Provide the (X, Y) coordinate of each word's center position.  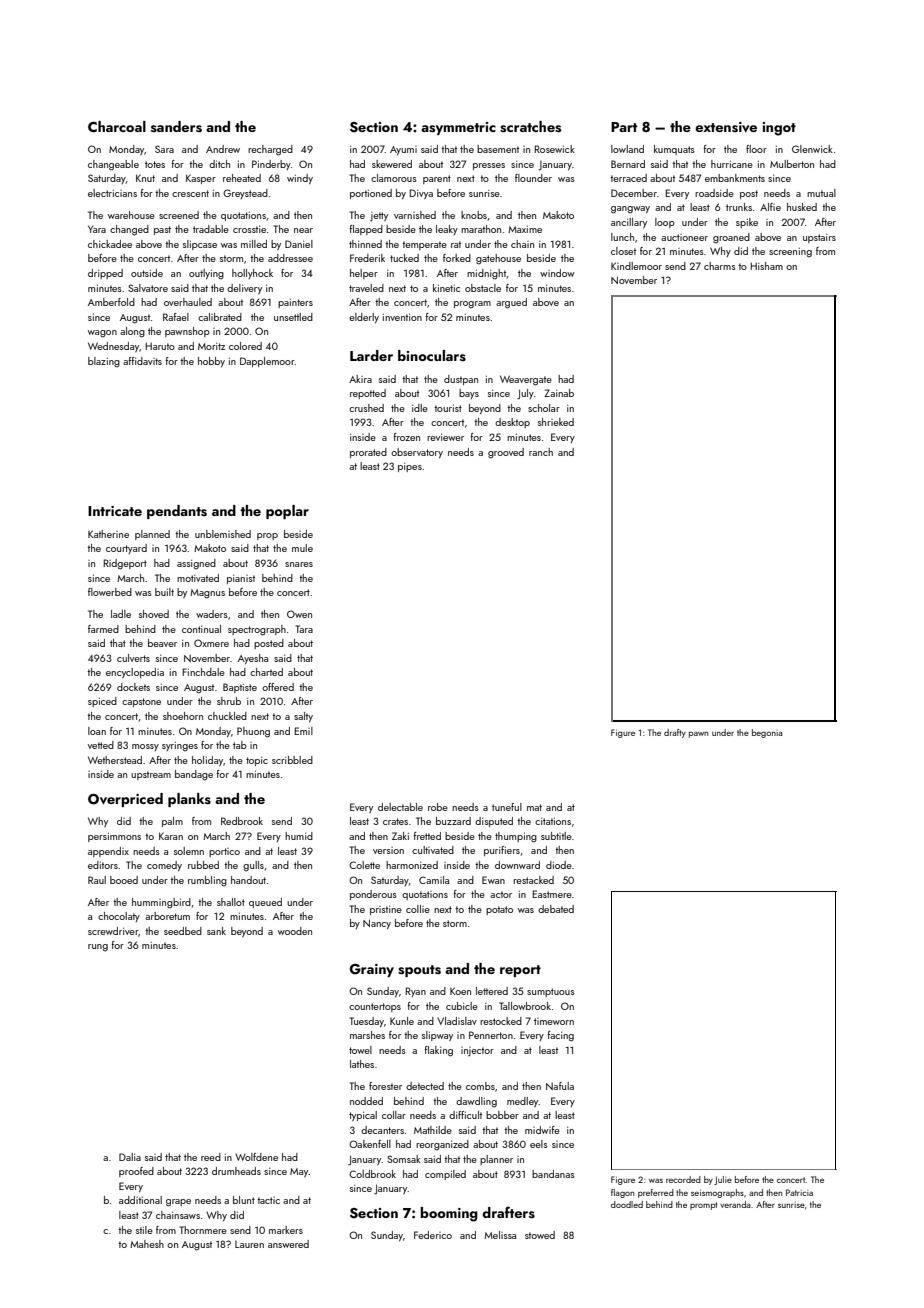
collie (418, 909)
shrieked (556, 422)
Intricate (115, 511)
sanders (176, 127)
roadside (714, 193)
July (525, 394)
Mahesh (147, 1244)
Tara (304, 629)
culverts (133, 658)
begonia (767, 733)
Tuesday (366, 1022)
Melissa (500, 1235)
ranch (541, 452)
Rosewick (554, 149)
